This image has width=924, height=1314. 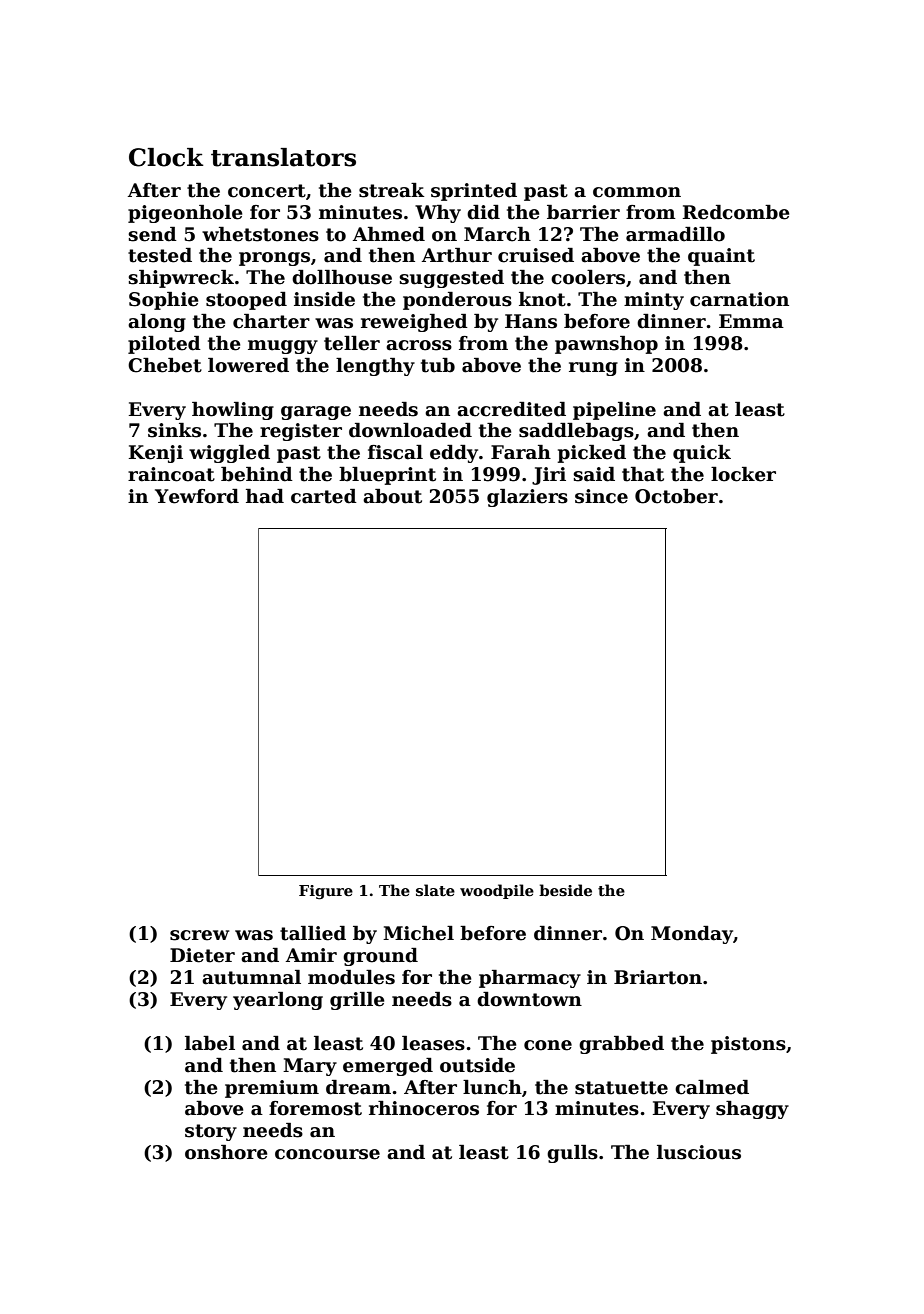 I want to click on pigeonhole, so click(x=185, y=214).
